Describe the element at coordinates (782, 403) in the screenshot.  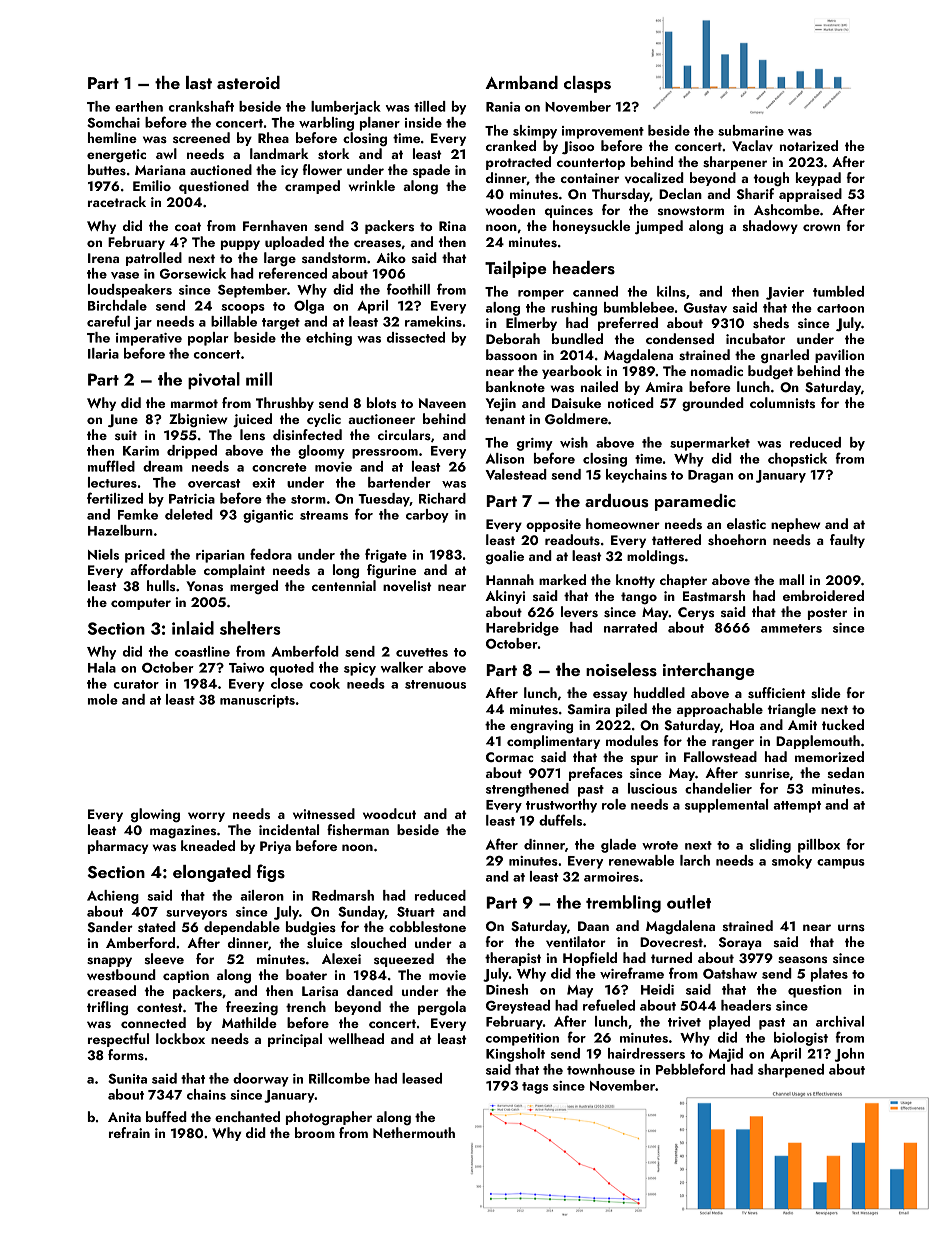
I see `columnists` at that location.
